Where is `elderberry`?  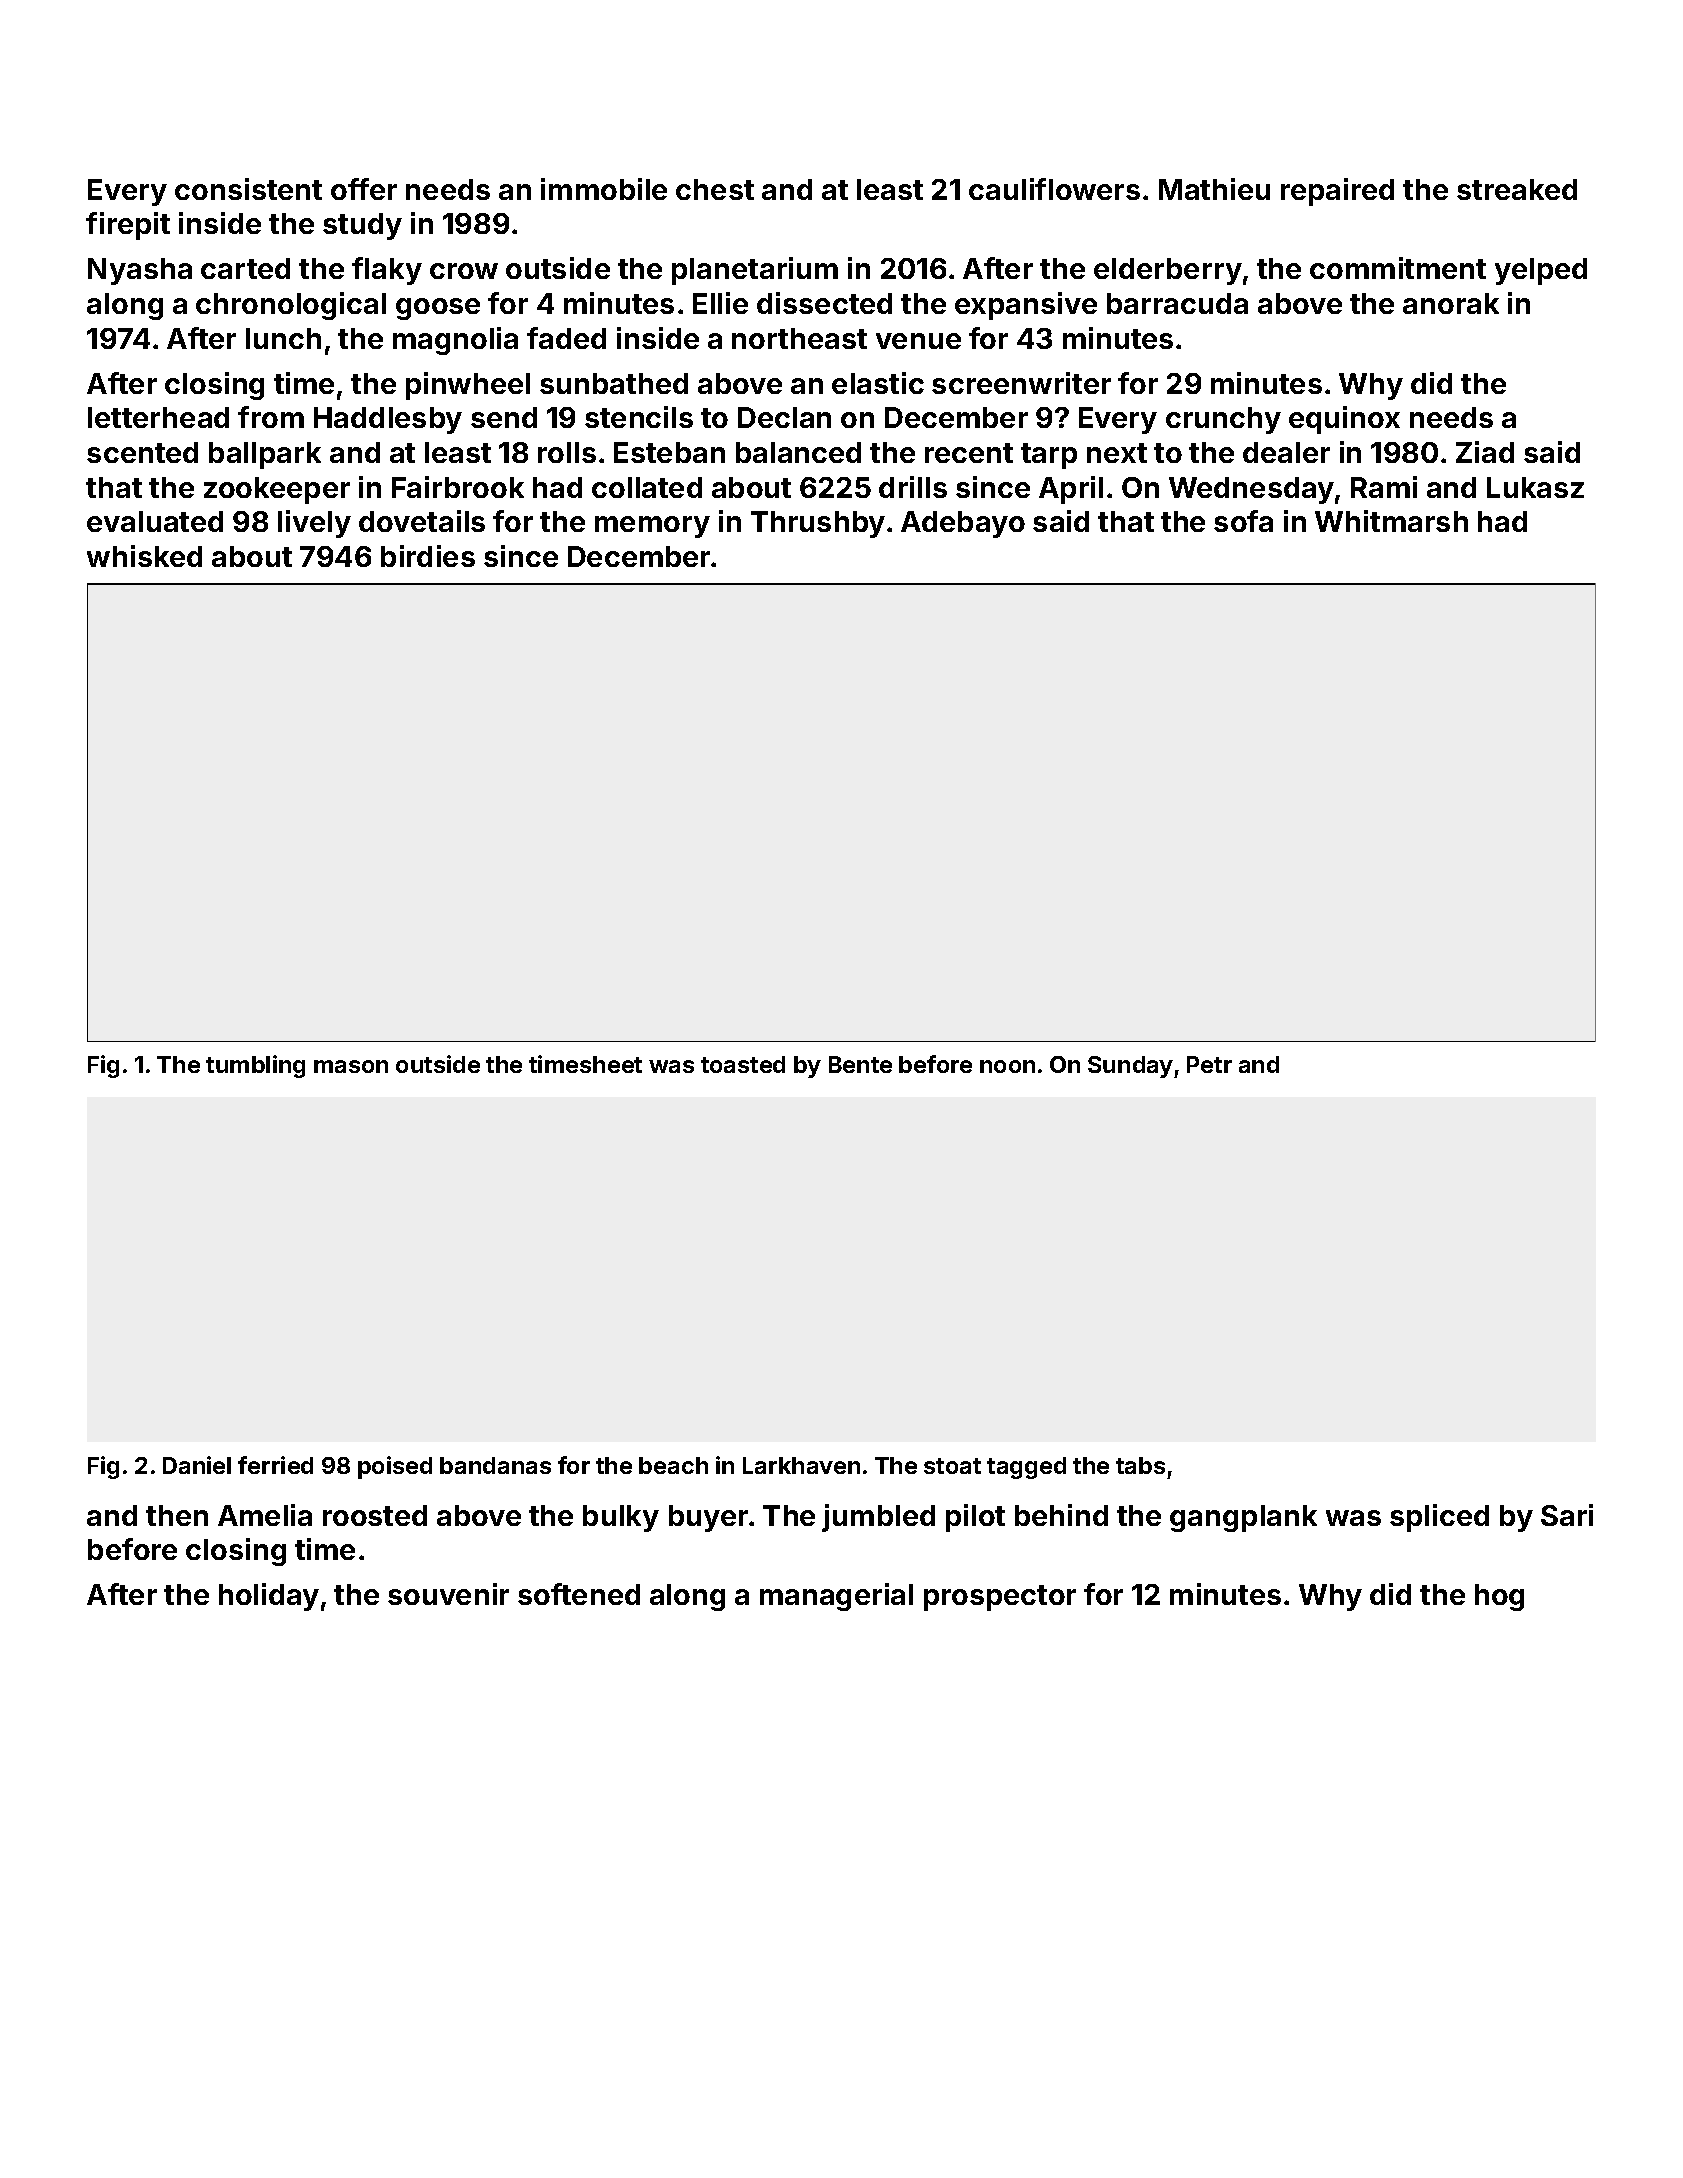 elderberry is located at coordinates (1168, 271).
